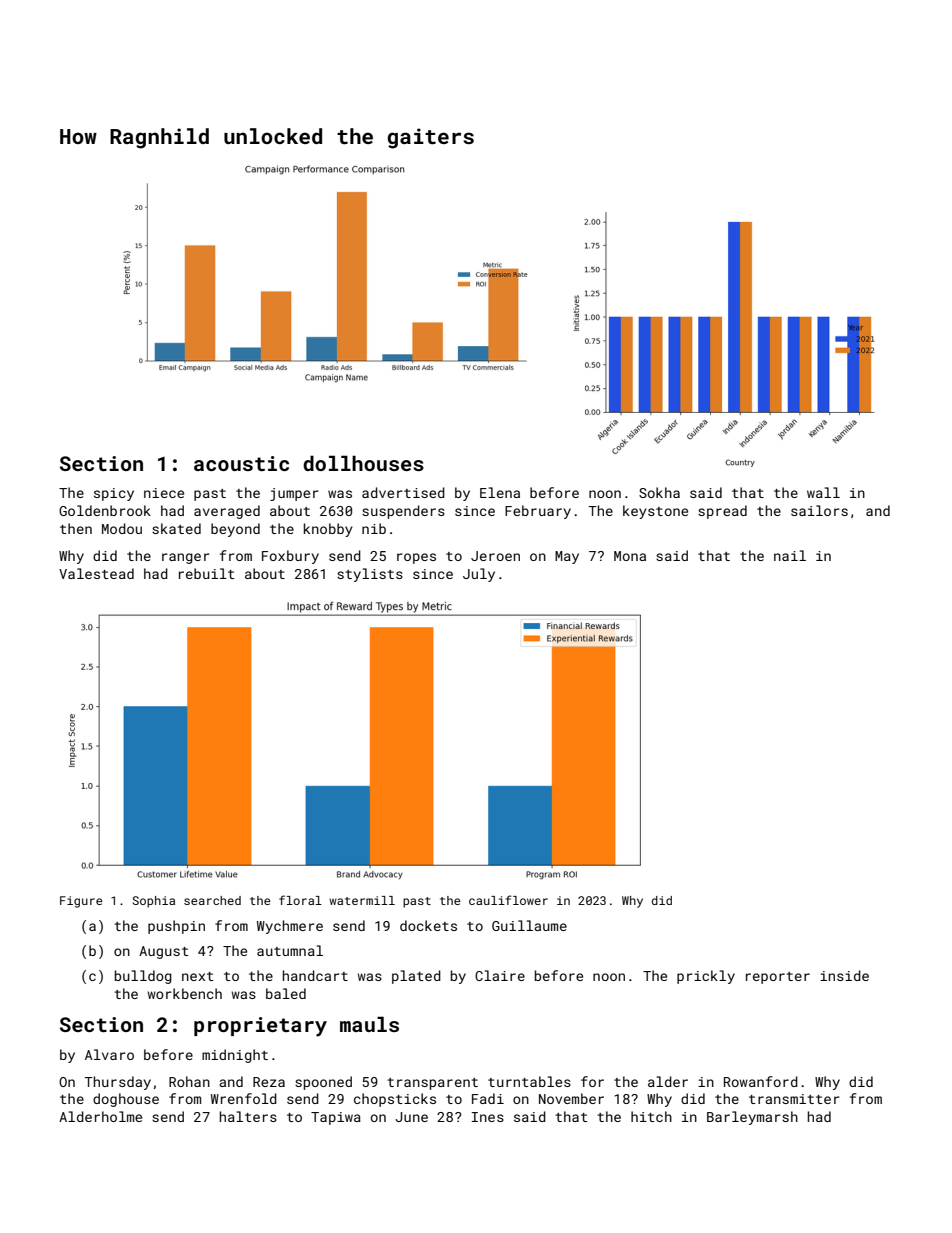 The height and width of the screenshot is (1233, 952). Describe the element at coordinates (790, 555) in the screenshot. I see `nail` at that location.
